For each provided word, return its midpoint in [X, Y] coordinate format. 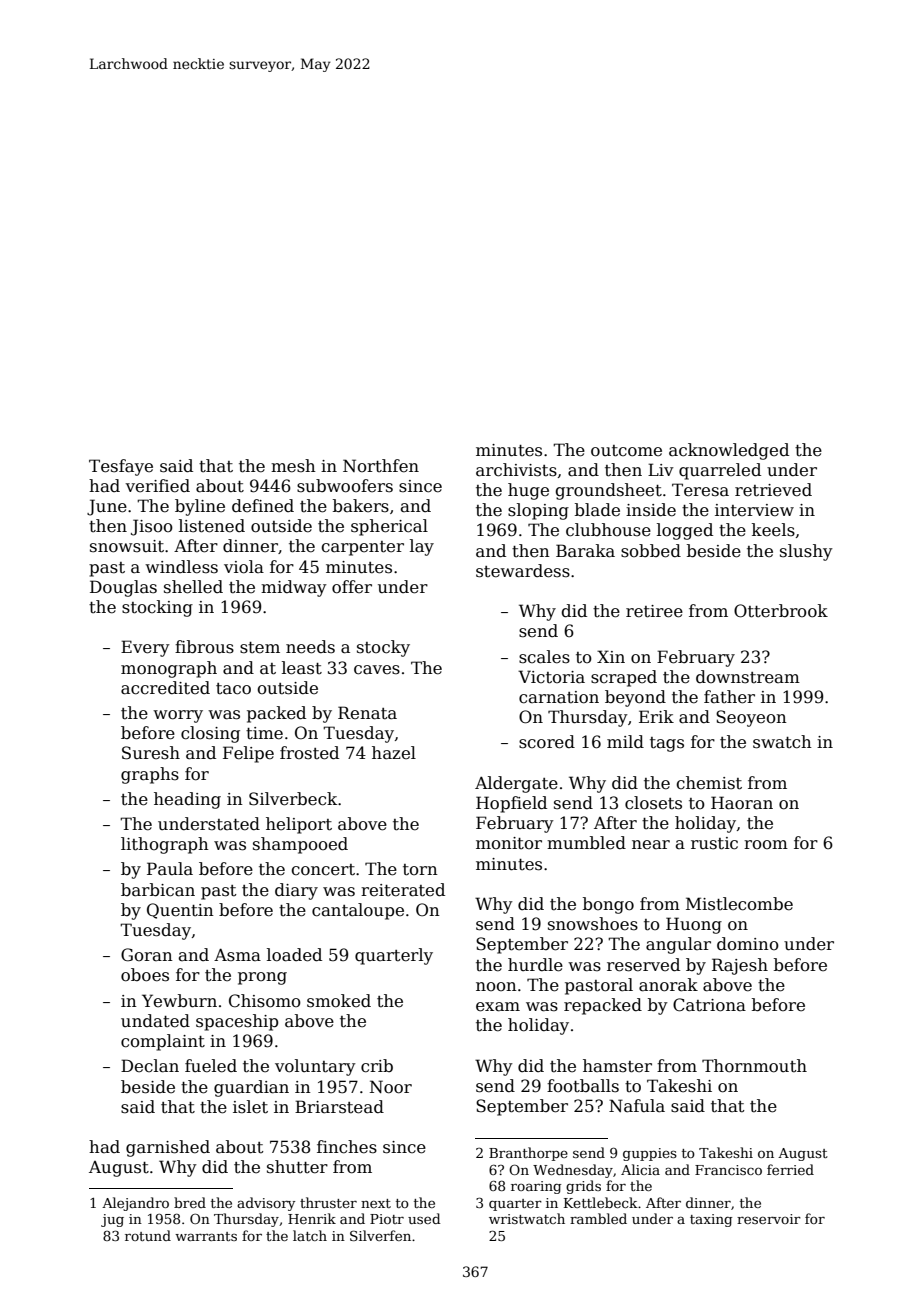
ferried [790, 1169]
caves [377, 670]
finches [347, 1147]
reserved [643, 965]
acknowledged [729, 451]
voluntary [315, 1067]
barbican [158, 890]
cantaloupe [358, 911]
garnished [168, 1148]
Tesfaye [121, 467]
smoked [339, 1001]
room [766, 844]
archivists [516, 470]
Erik [656, 716]
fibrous [204, 647]
